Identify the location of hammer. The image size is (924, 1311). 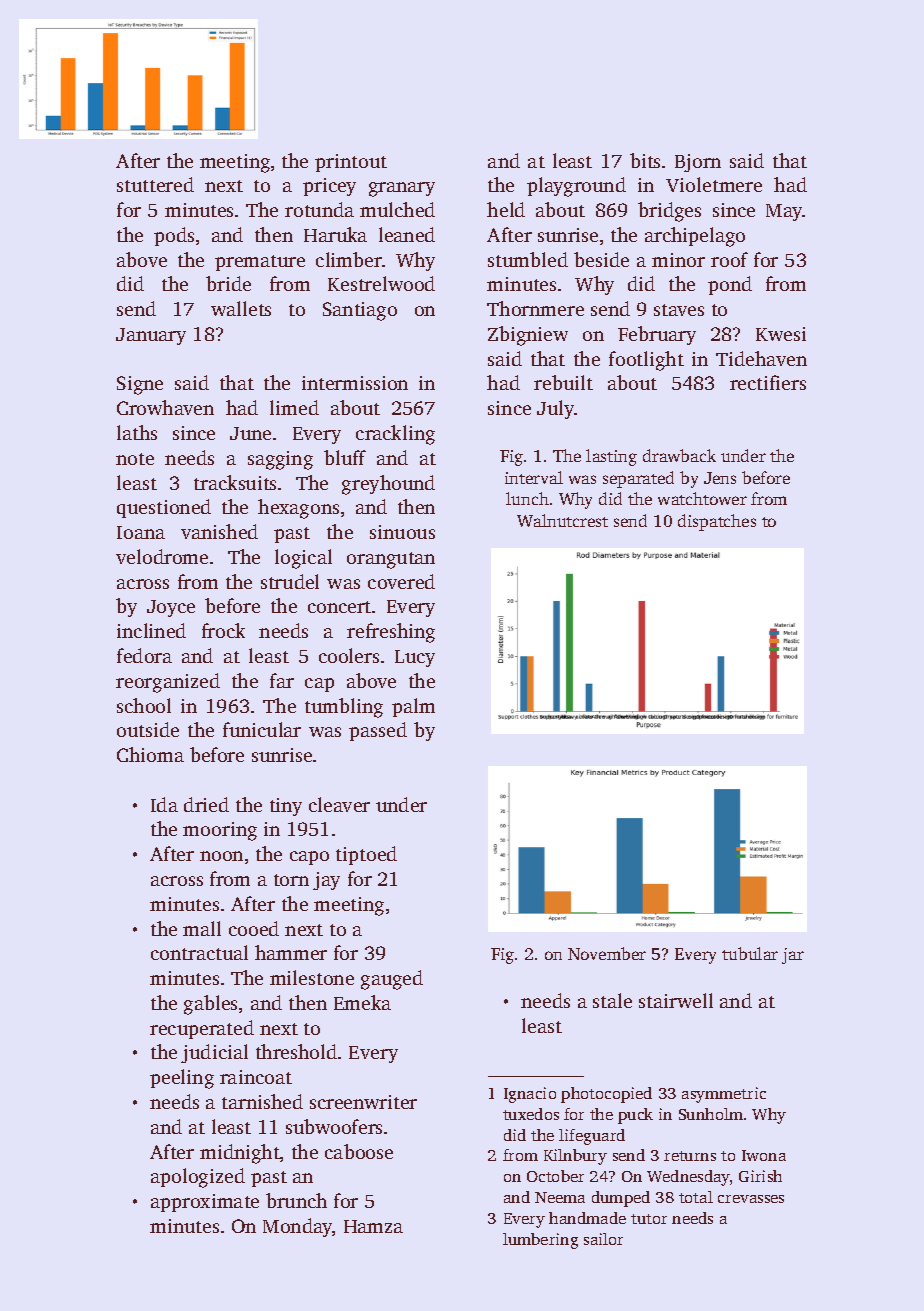
(291, 952).
